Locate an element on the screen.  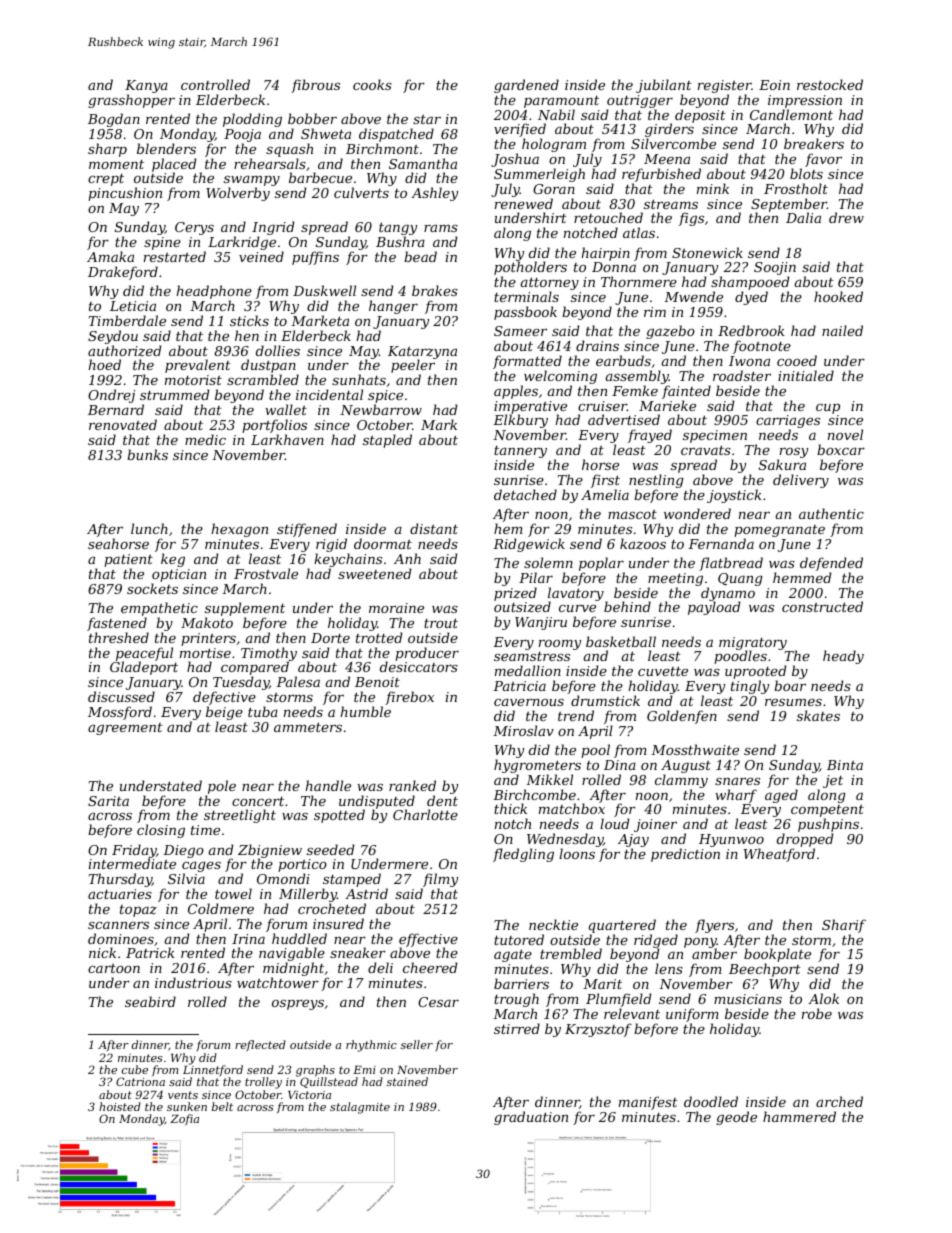
paramount is located at coordinates (561, 102).
